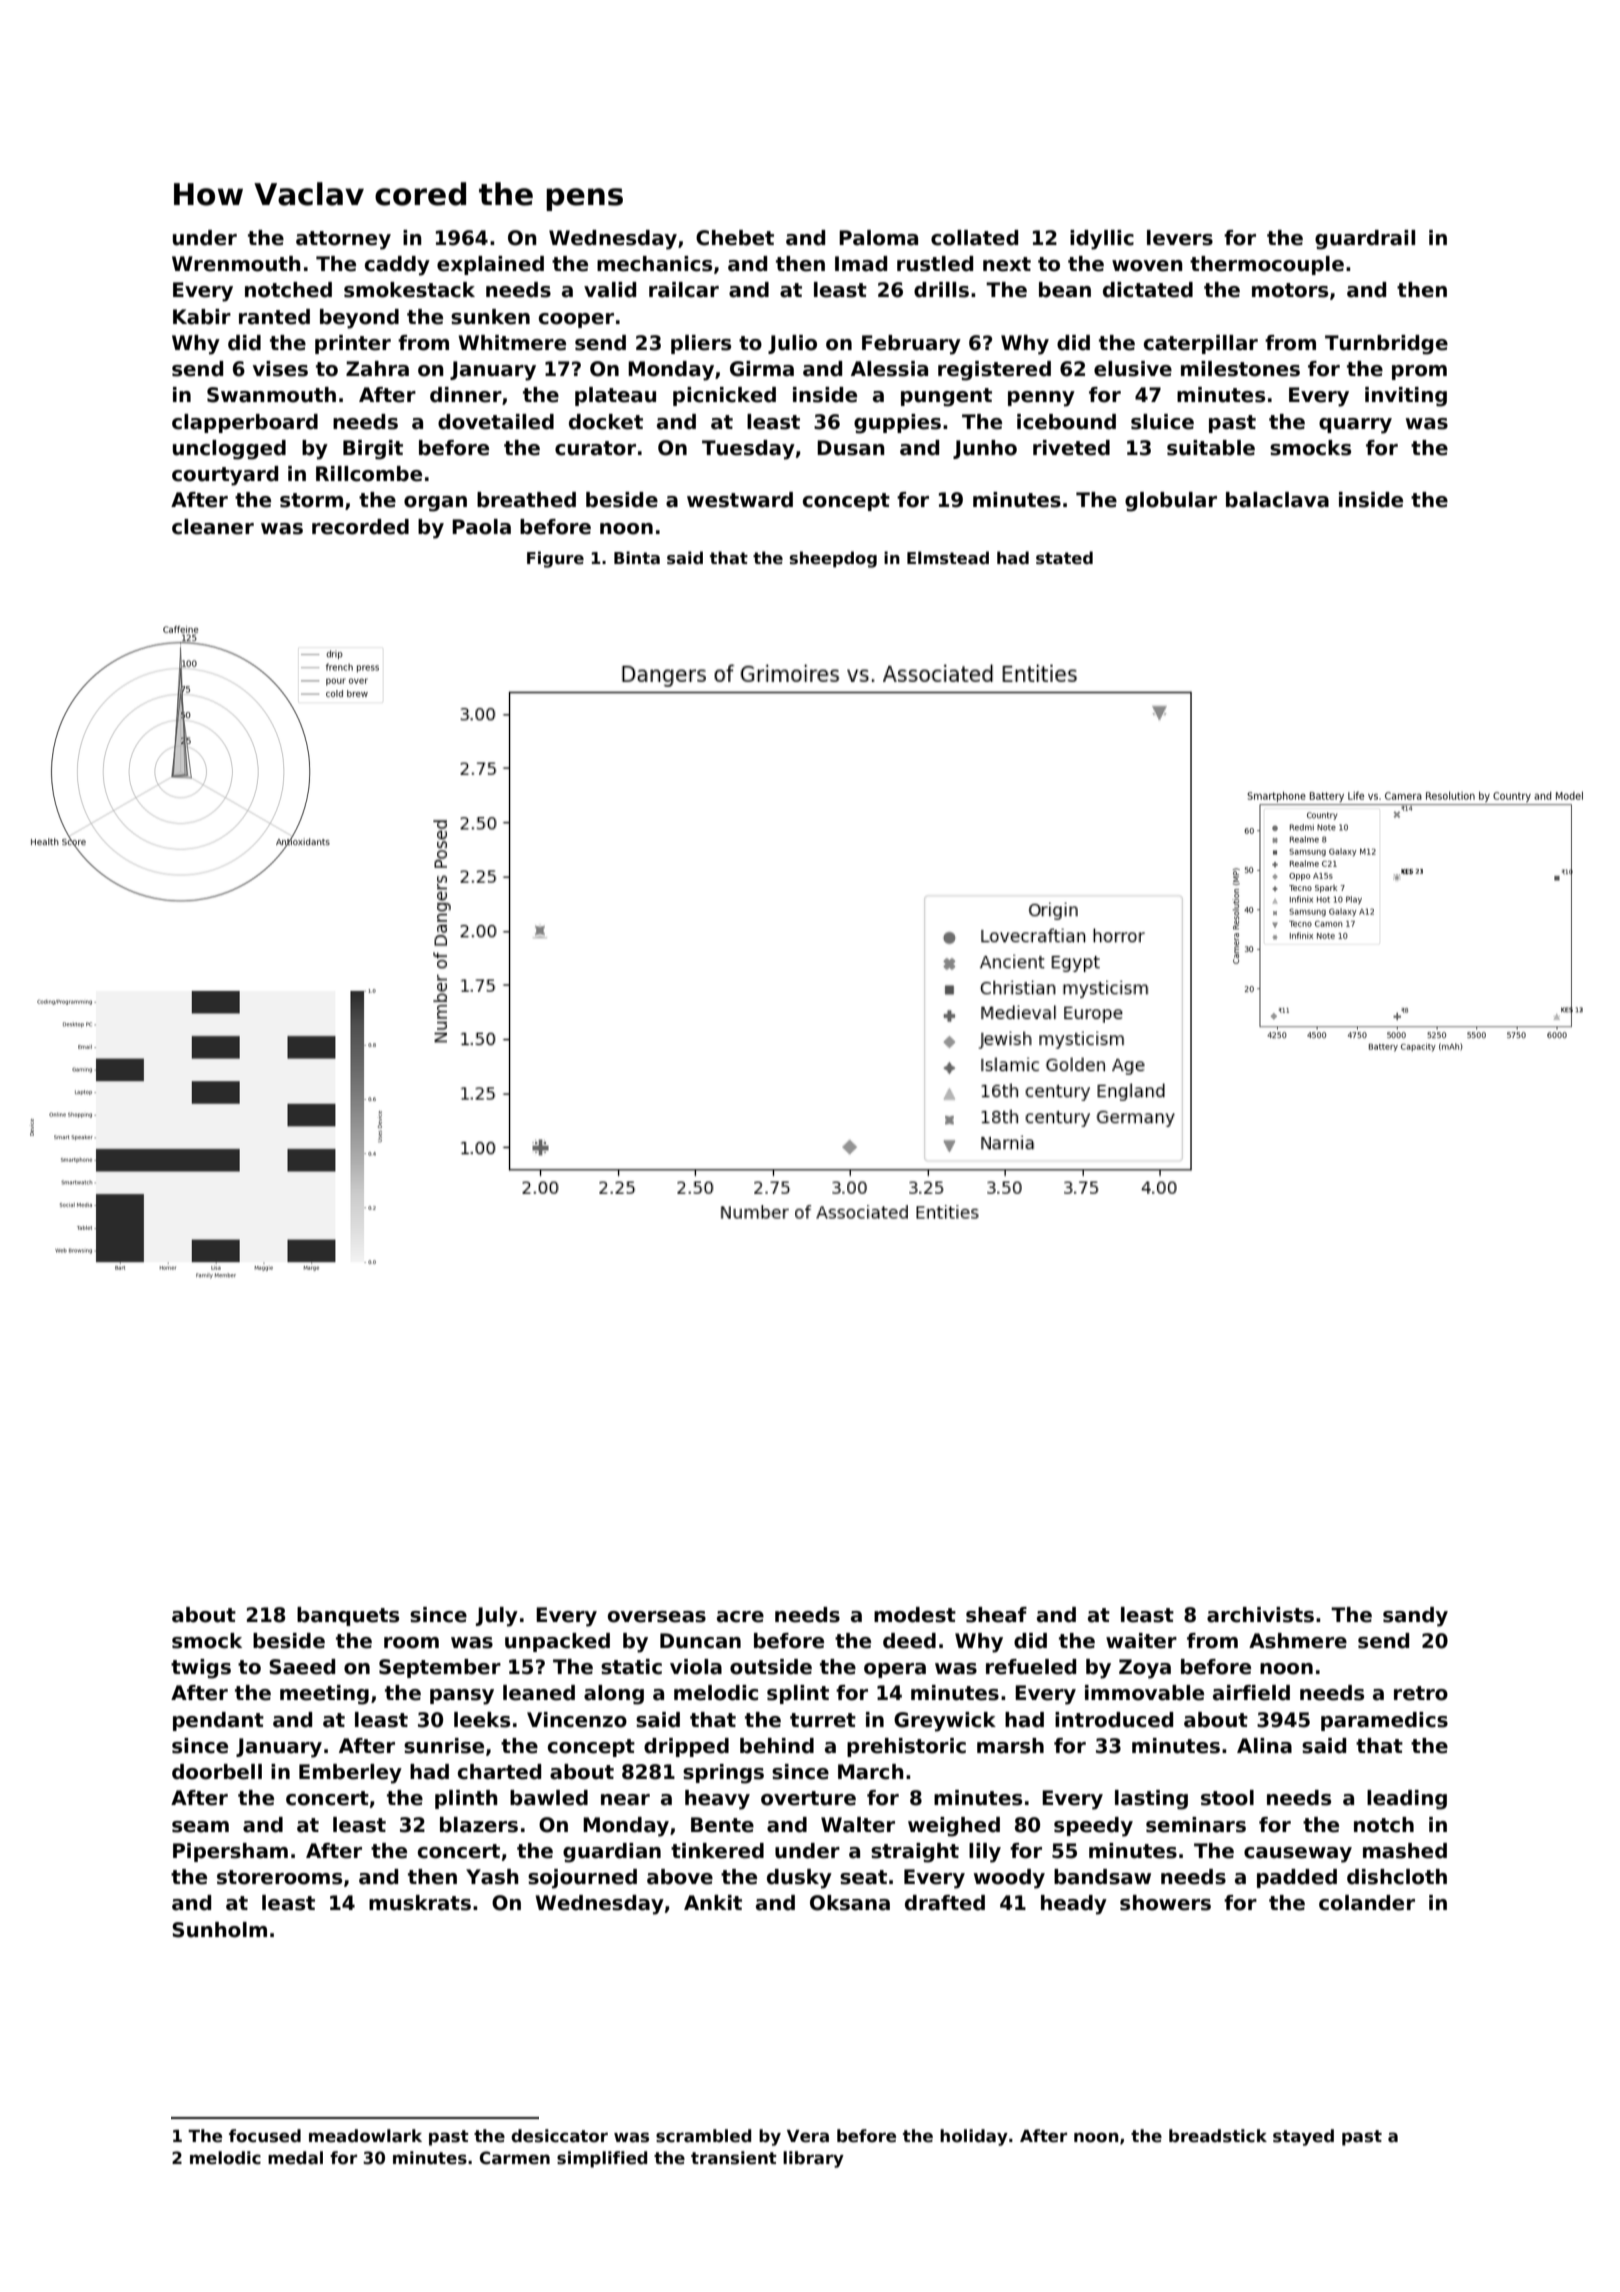  Describe the element at coordinates (515, 2158) in the screenshot. I see `Carmen` at that location.
